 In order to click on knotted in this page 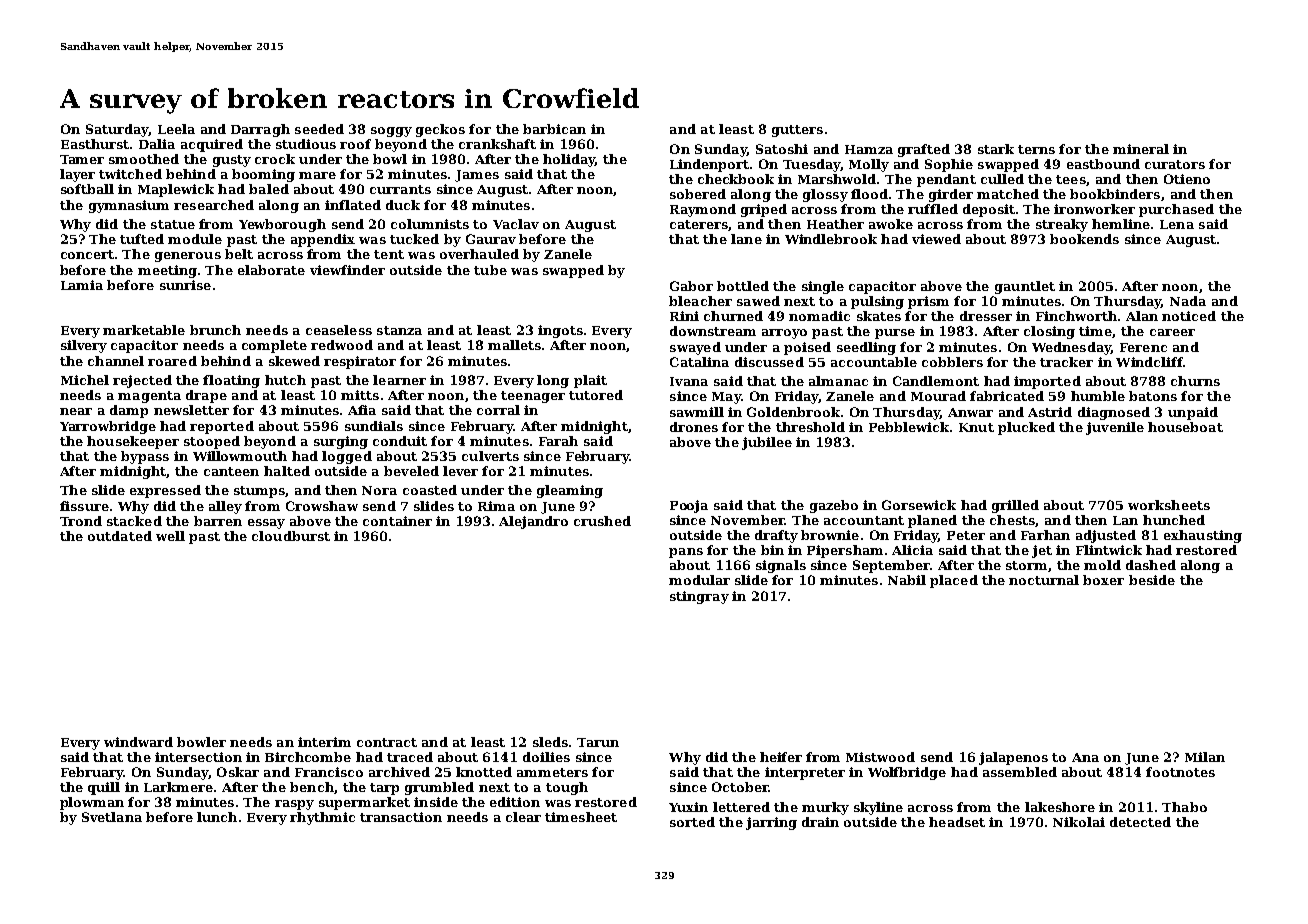, I will do `click(484, 772)`.
